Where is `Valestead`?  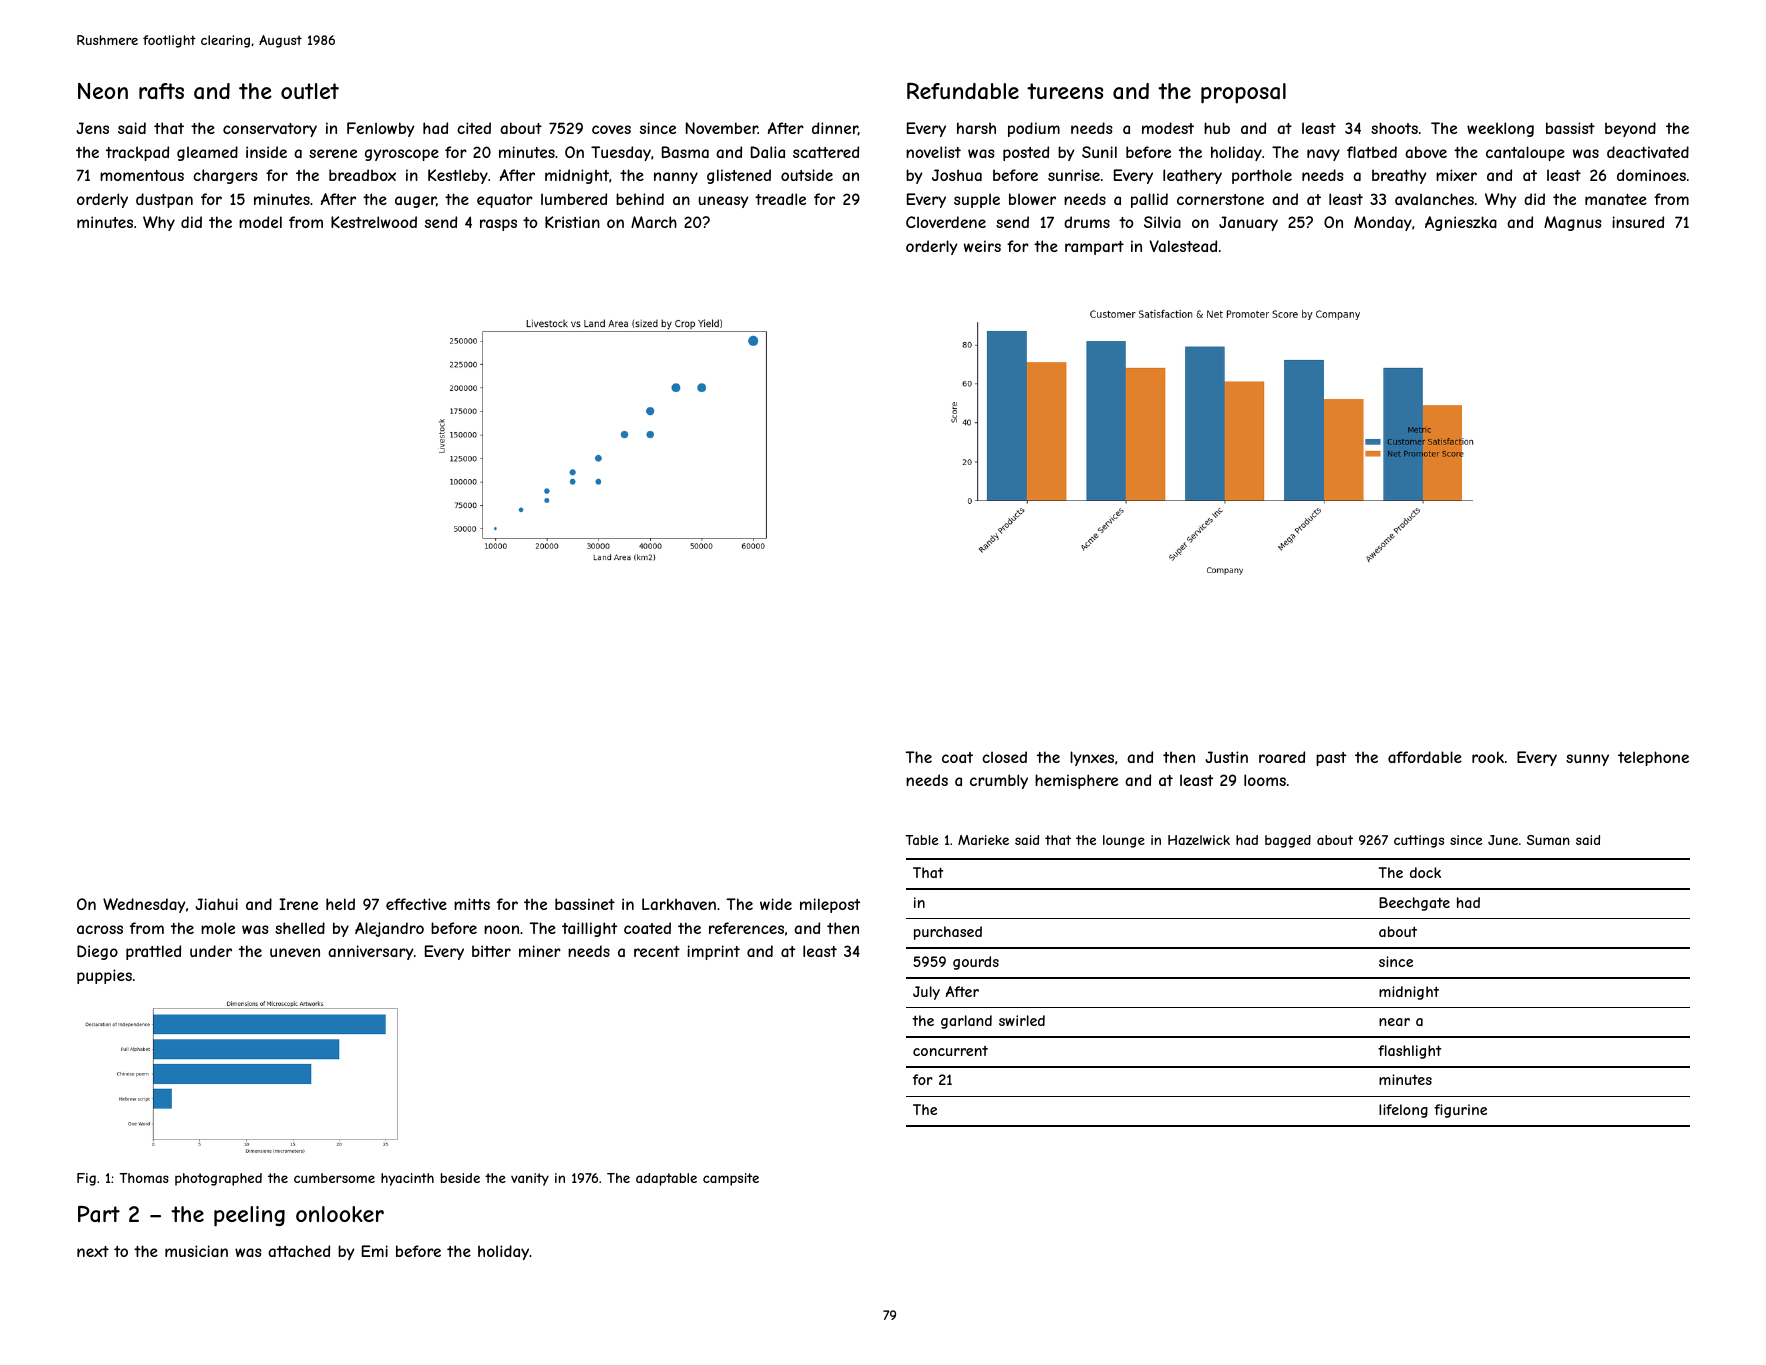
Valestead is located at coordinates (1183, 246).
